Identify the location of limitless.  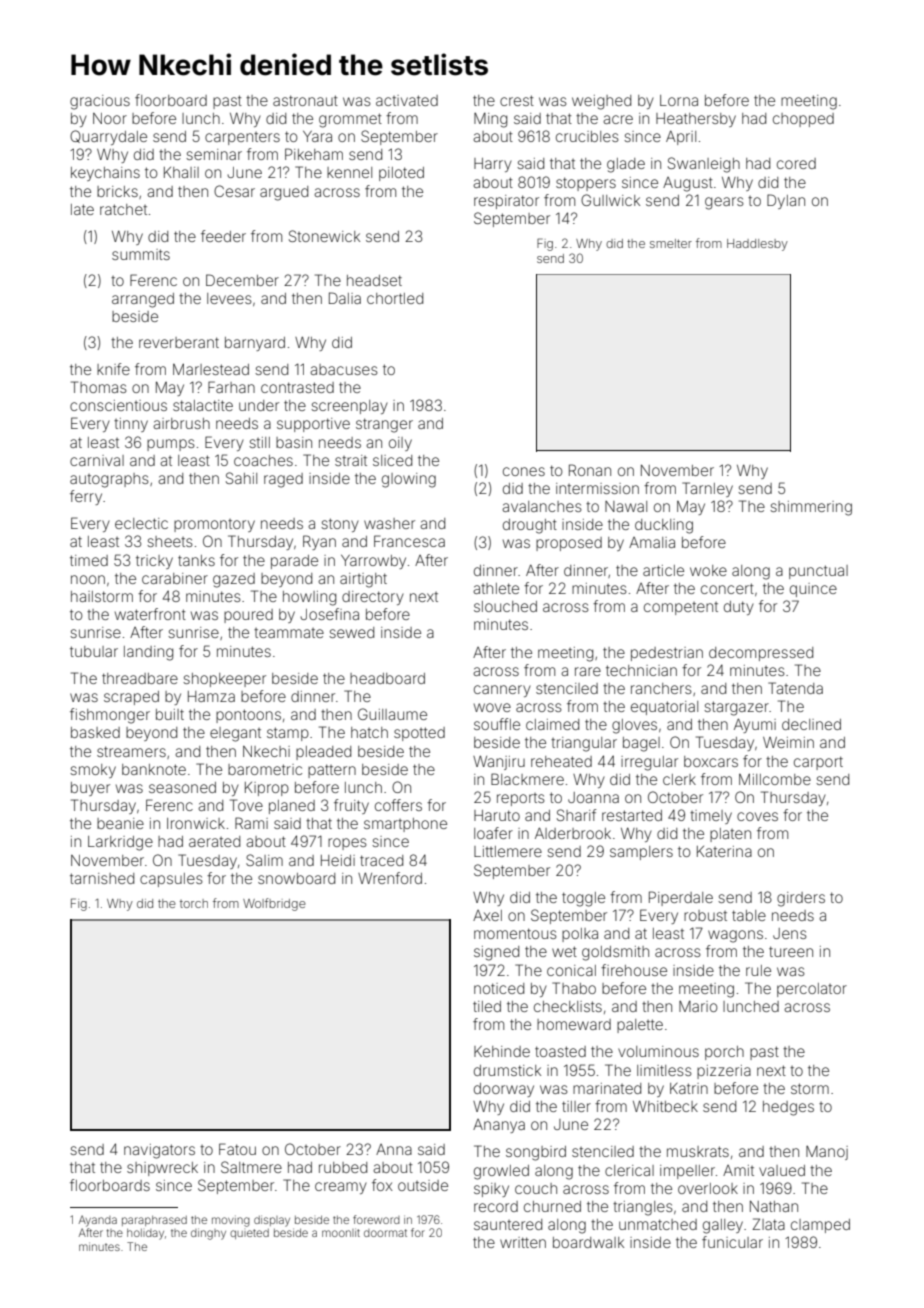
(664, 1070).
